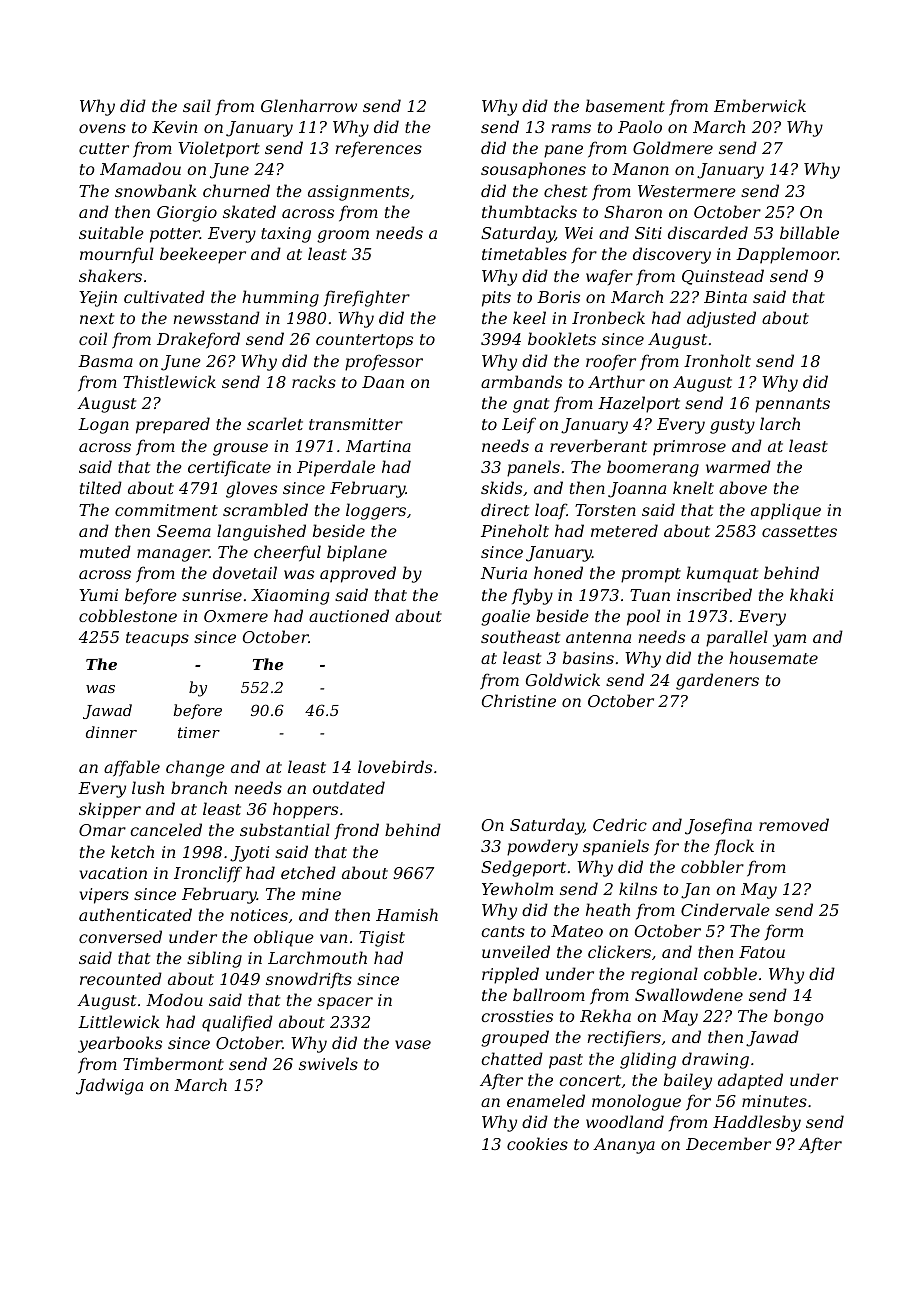  What do you see at coordinates (111, 232) in the document?
I see `suitable` at bounding box center [111, 232].
